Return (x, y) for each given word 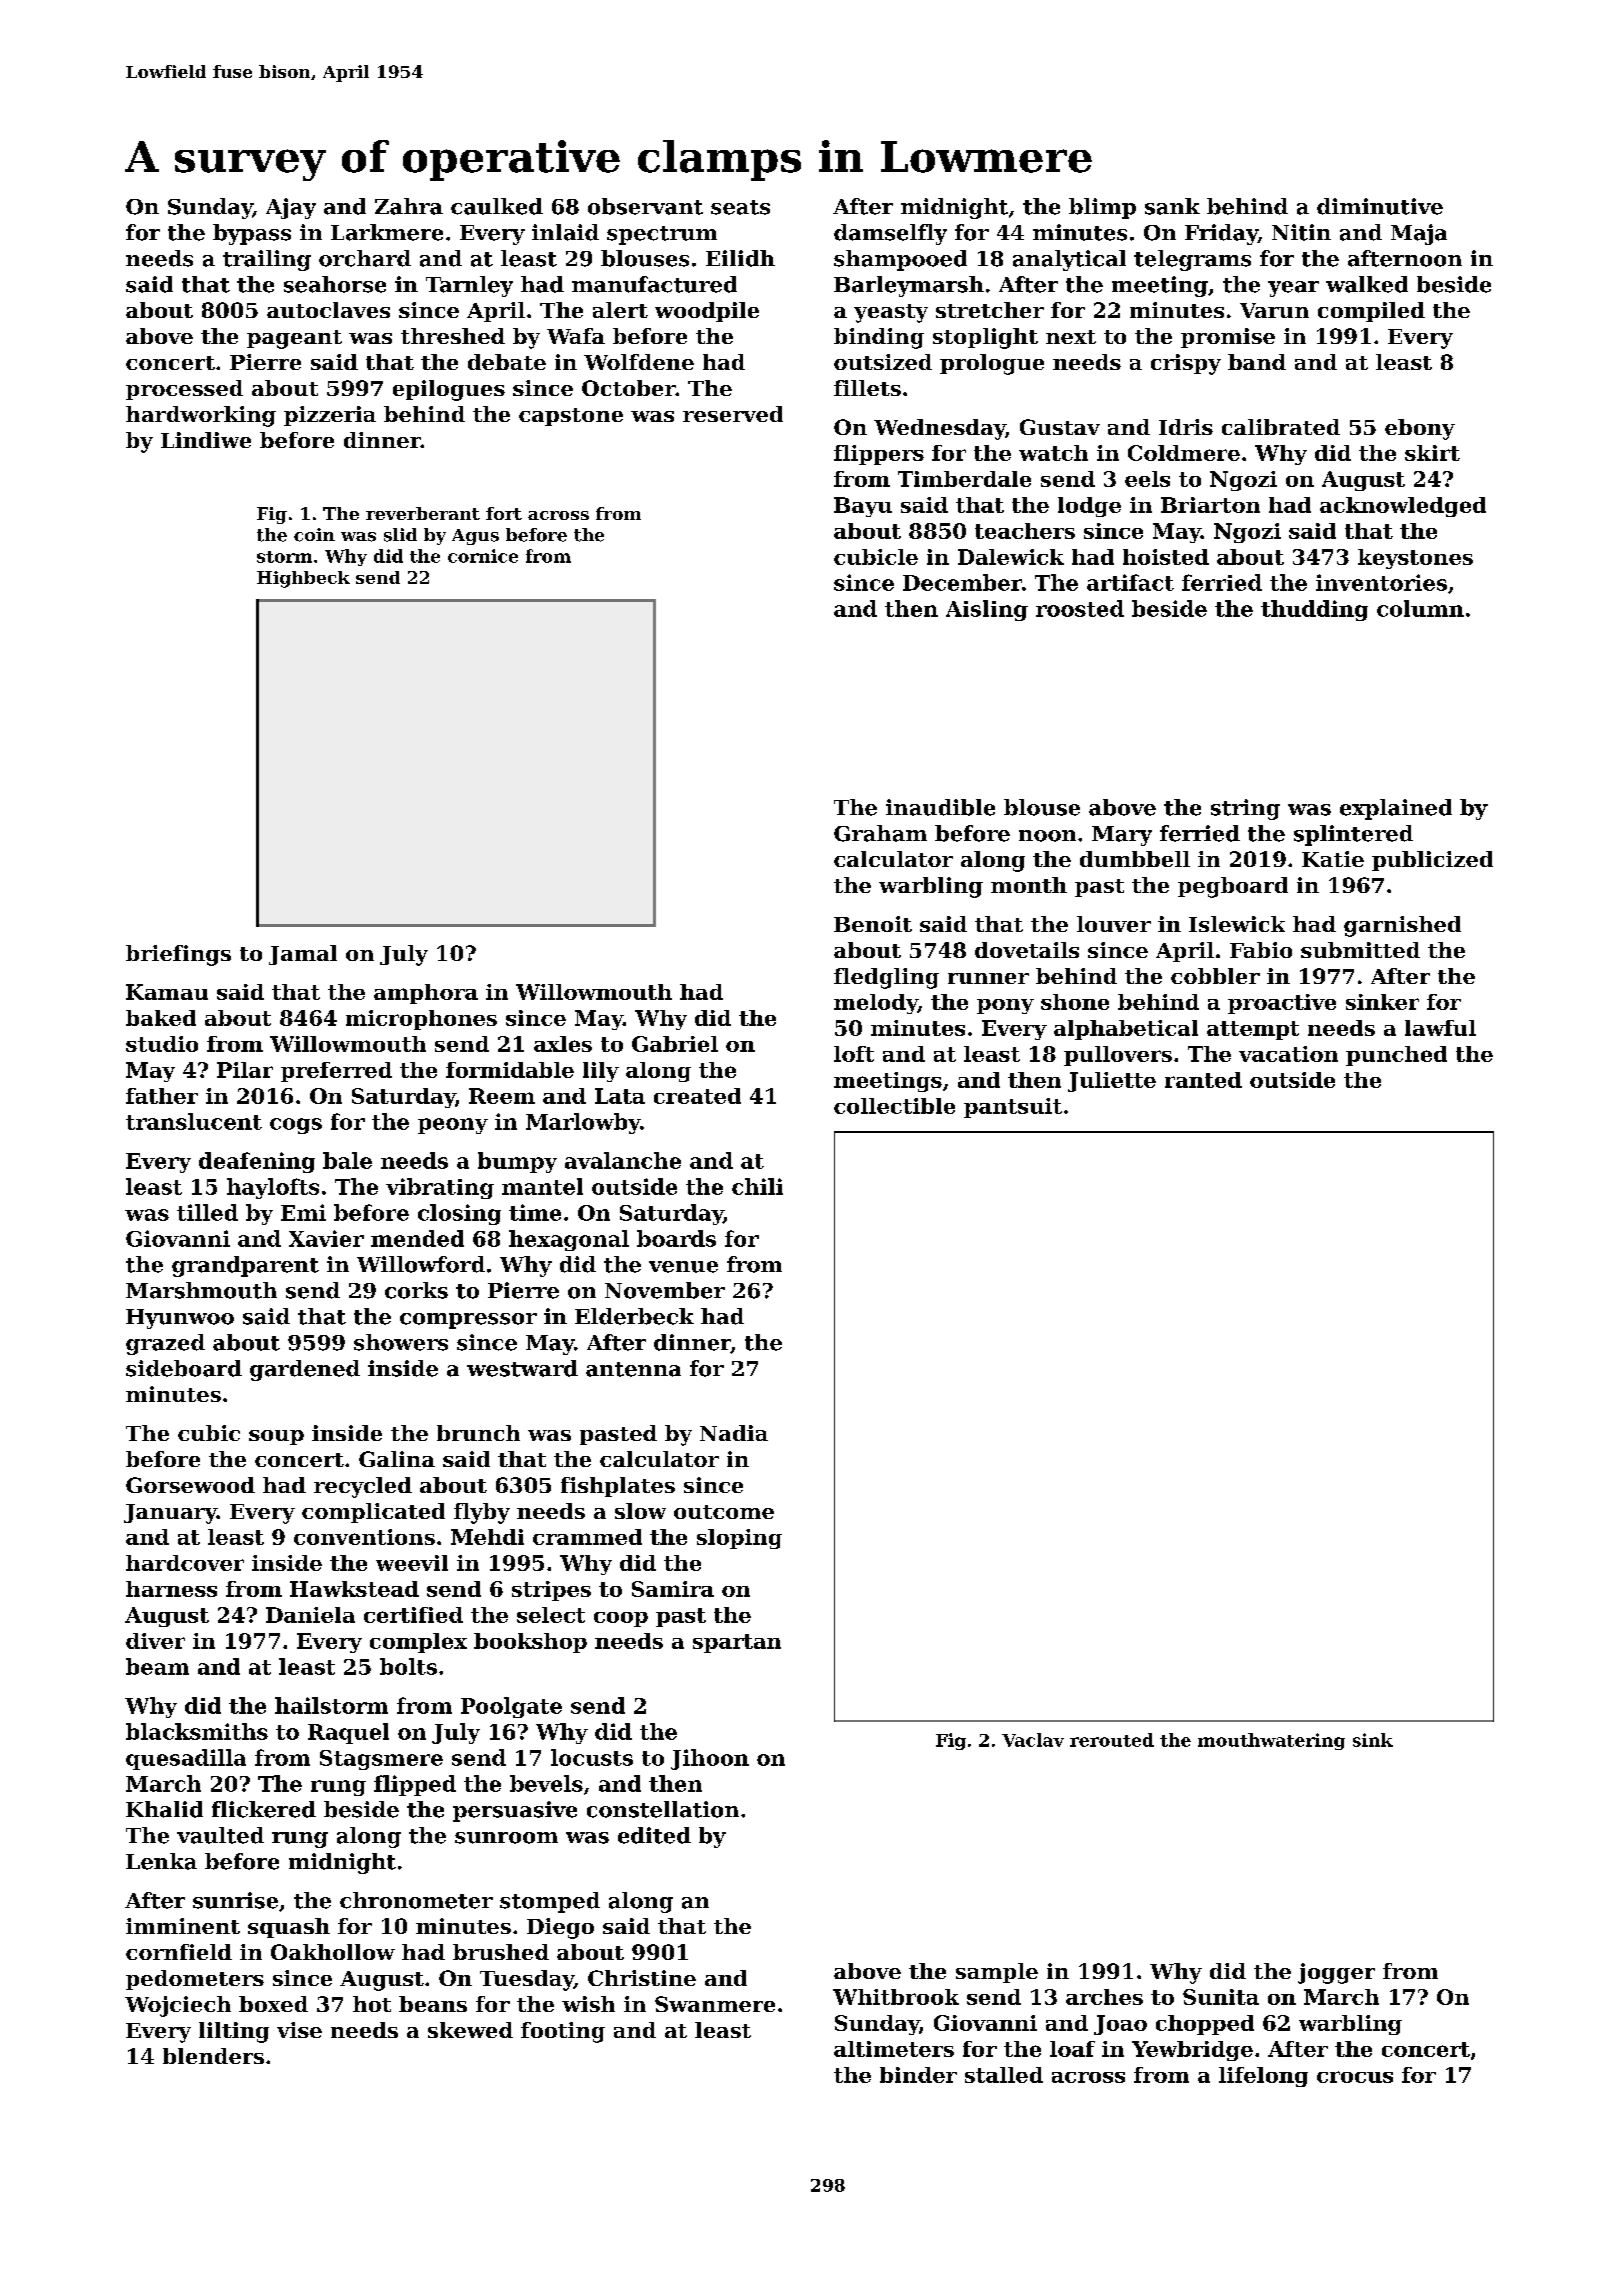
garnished (1402, 926)
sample (997, 1973)
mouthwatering (1271, 1741)
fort (504, 513)
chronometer (416, 1900)
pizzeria (330, 416)
